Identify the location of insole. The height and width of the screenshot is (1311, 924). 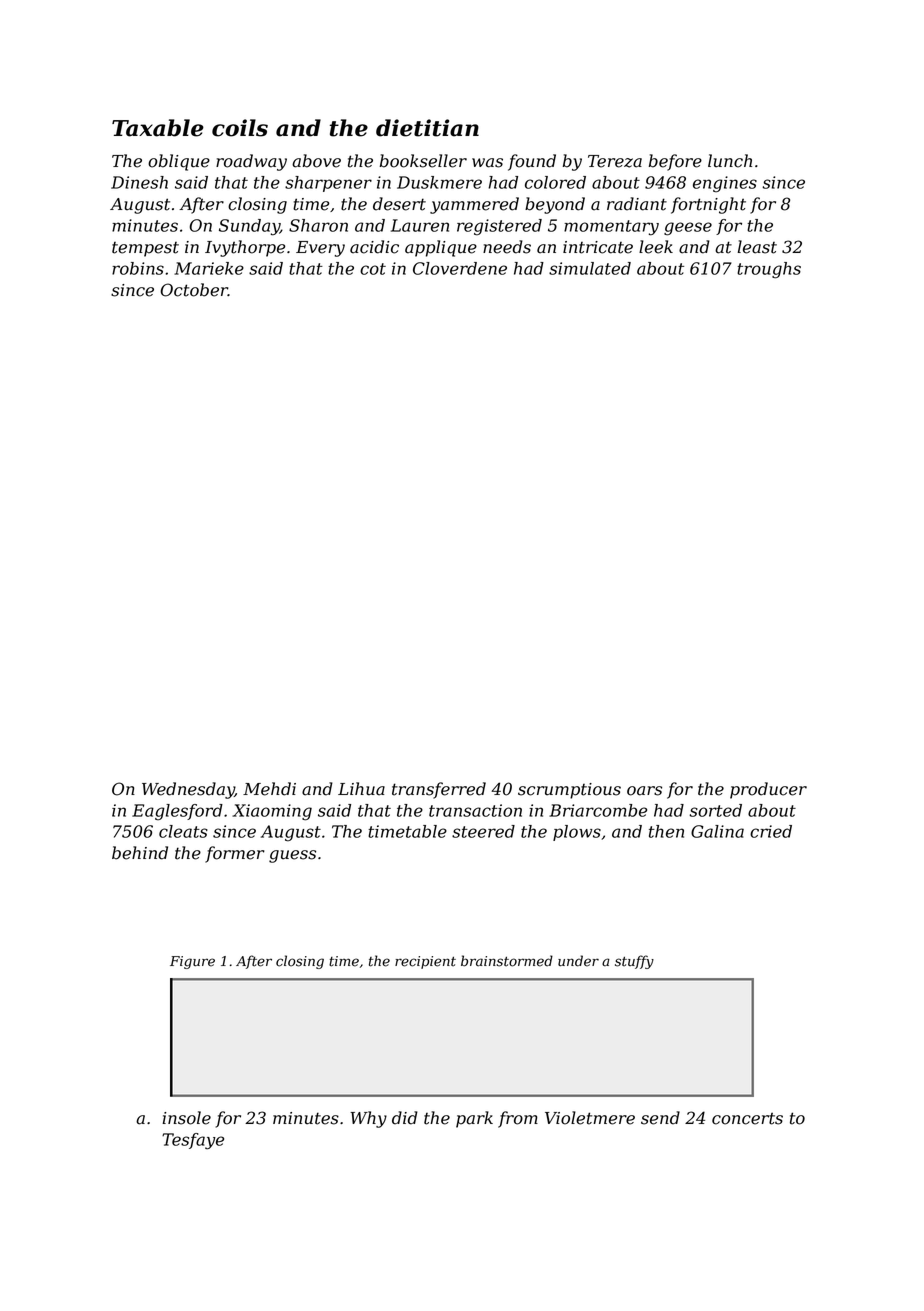
(186, 1118).
